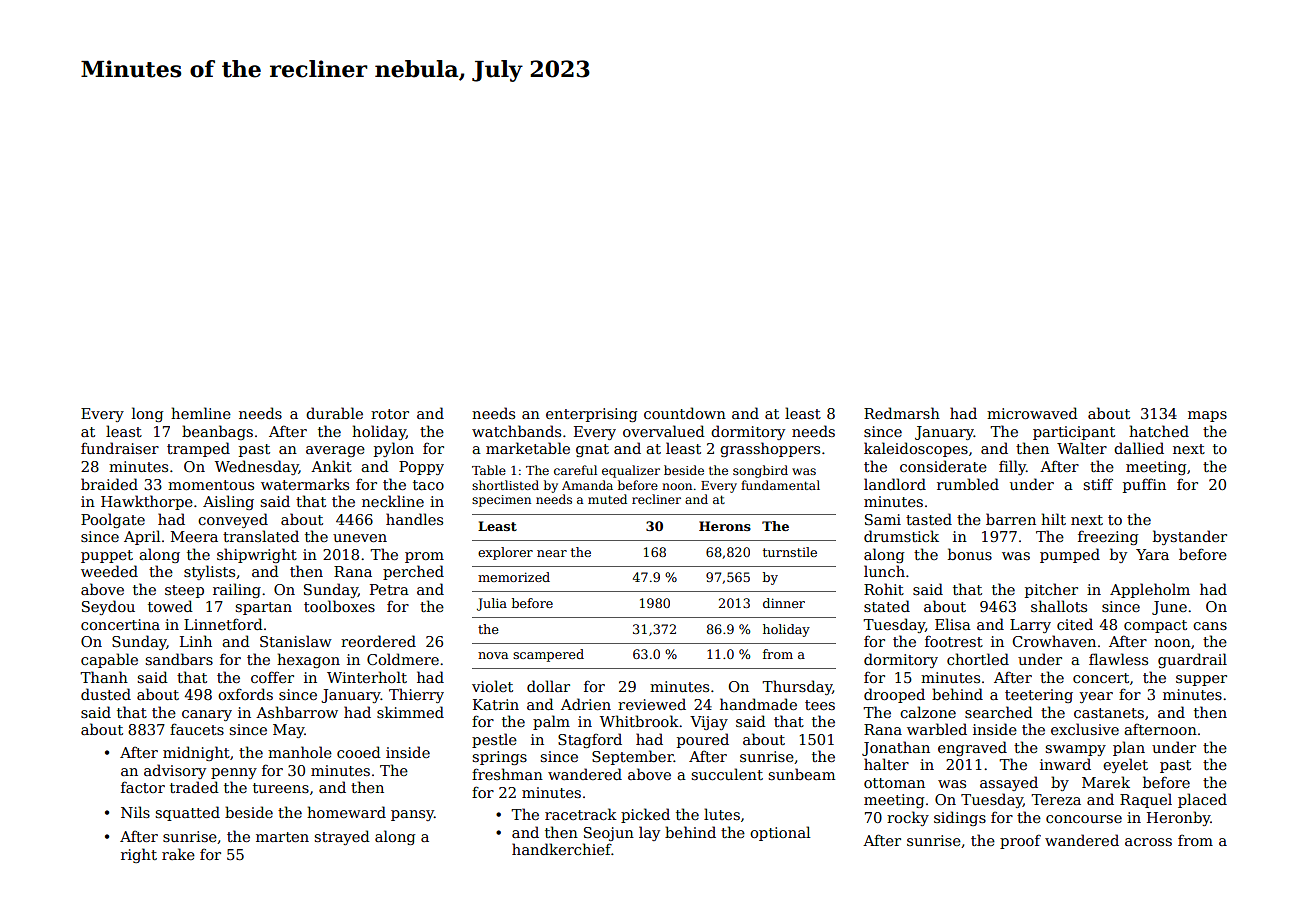 This page has height=924, width=1308. Describe the element at coordinates (335, 451) in the page. I see `average` at that location.
